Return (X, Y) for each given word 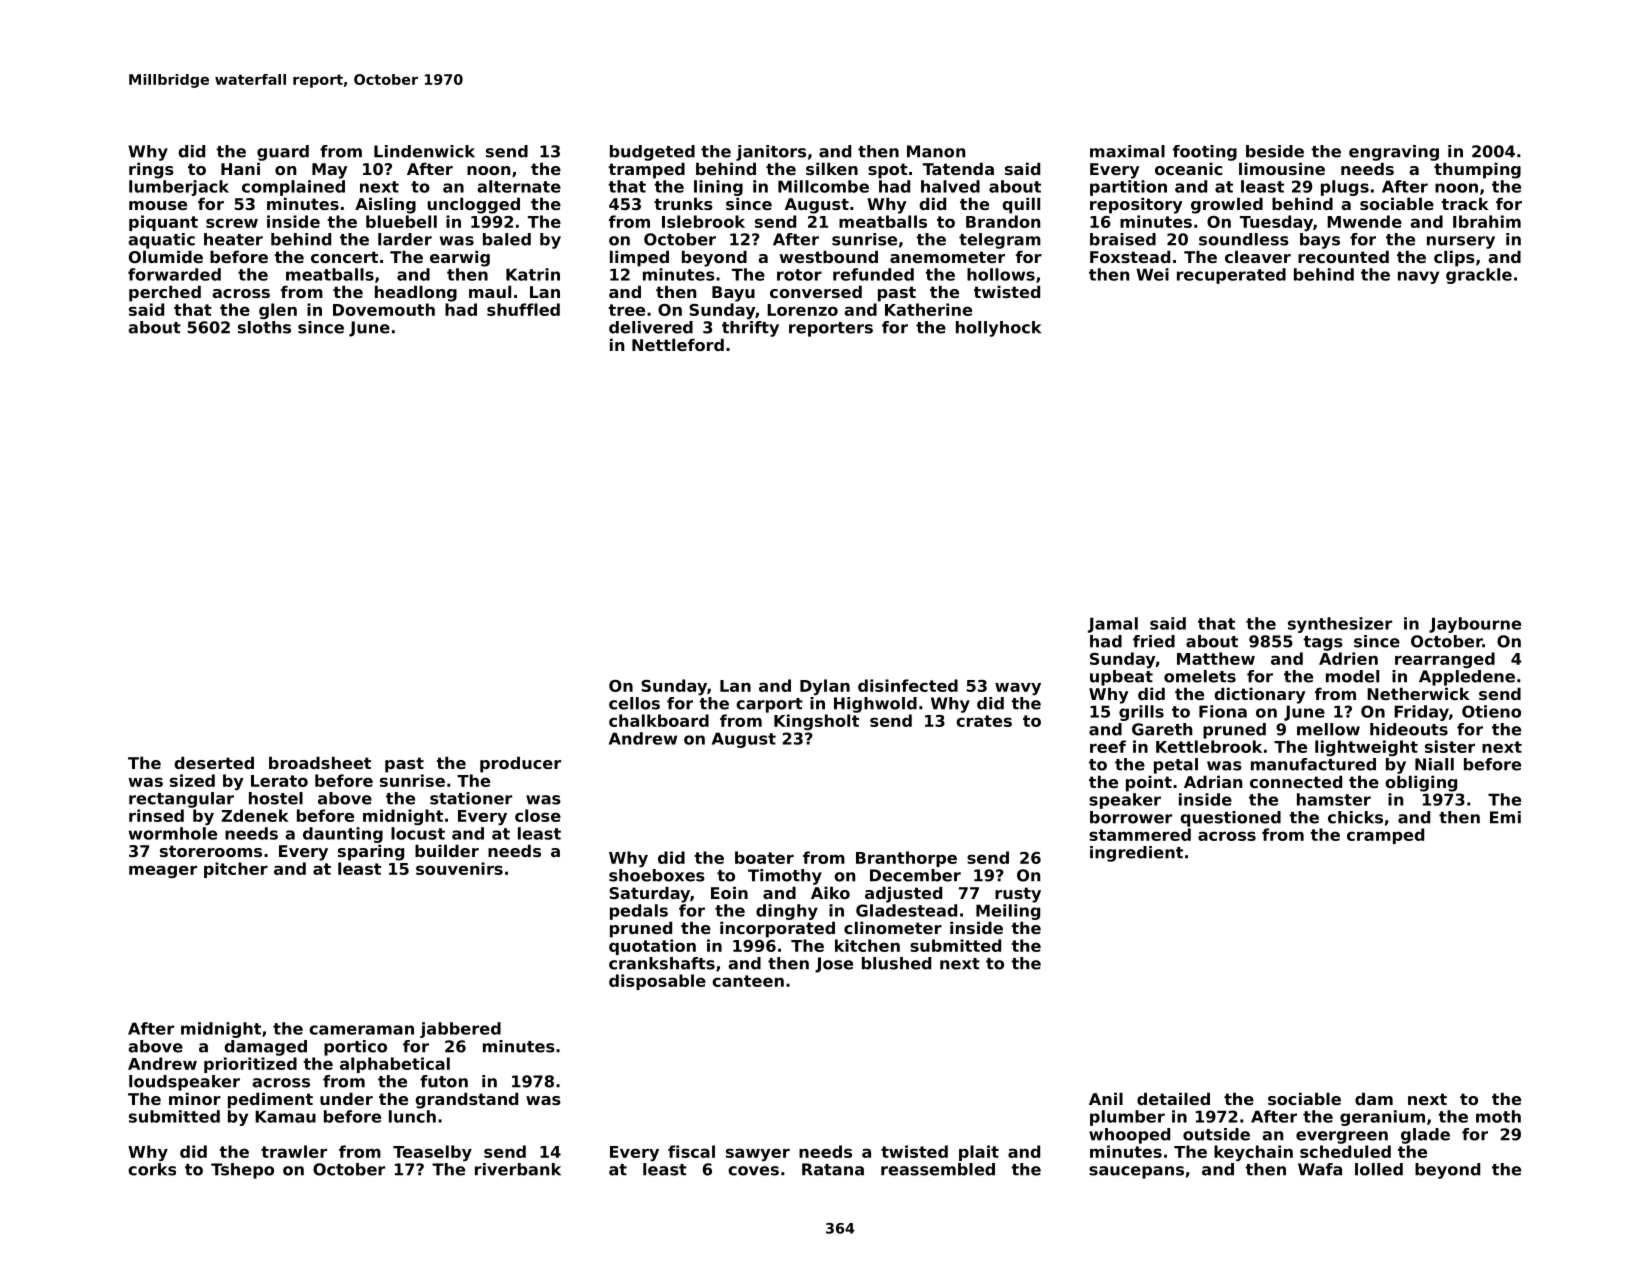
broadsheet (320, 762)
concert (344, 257)
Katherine (928, 309)
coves (753, 1171)
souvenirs (459, 868)
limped (639, 258)
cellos (634, 703)
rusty (1018, 895)
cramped (1385, 836)
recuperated (1231, 276)
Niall (1434, 764)
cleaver (1258, 256)
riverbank (518, 1169)
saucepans (1136, 1172)
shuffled (523, 309)
